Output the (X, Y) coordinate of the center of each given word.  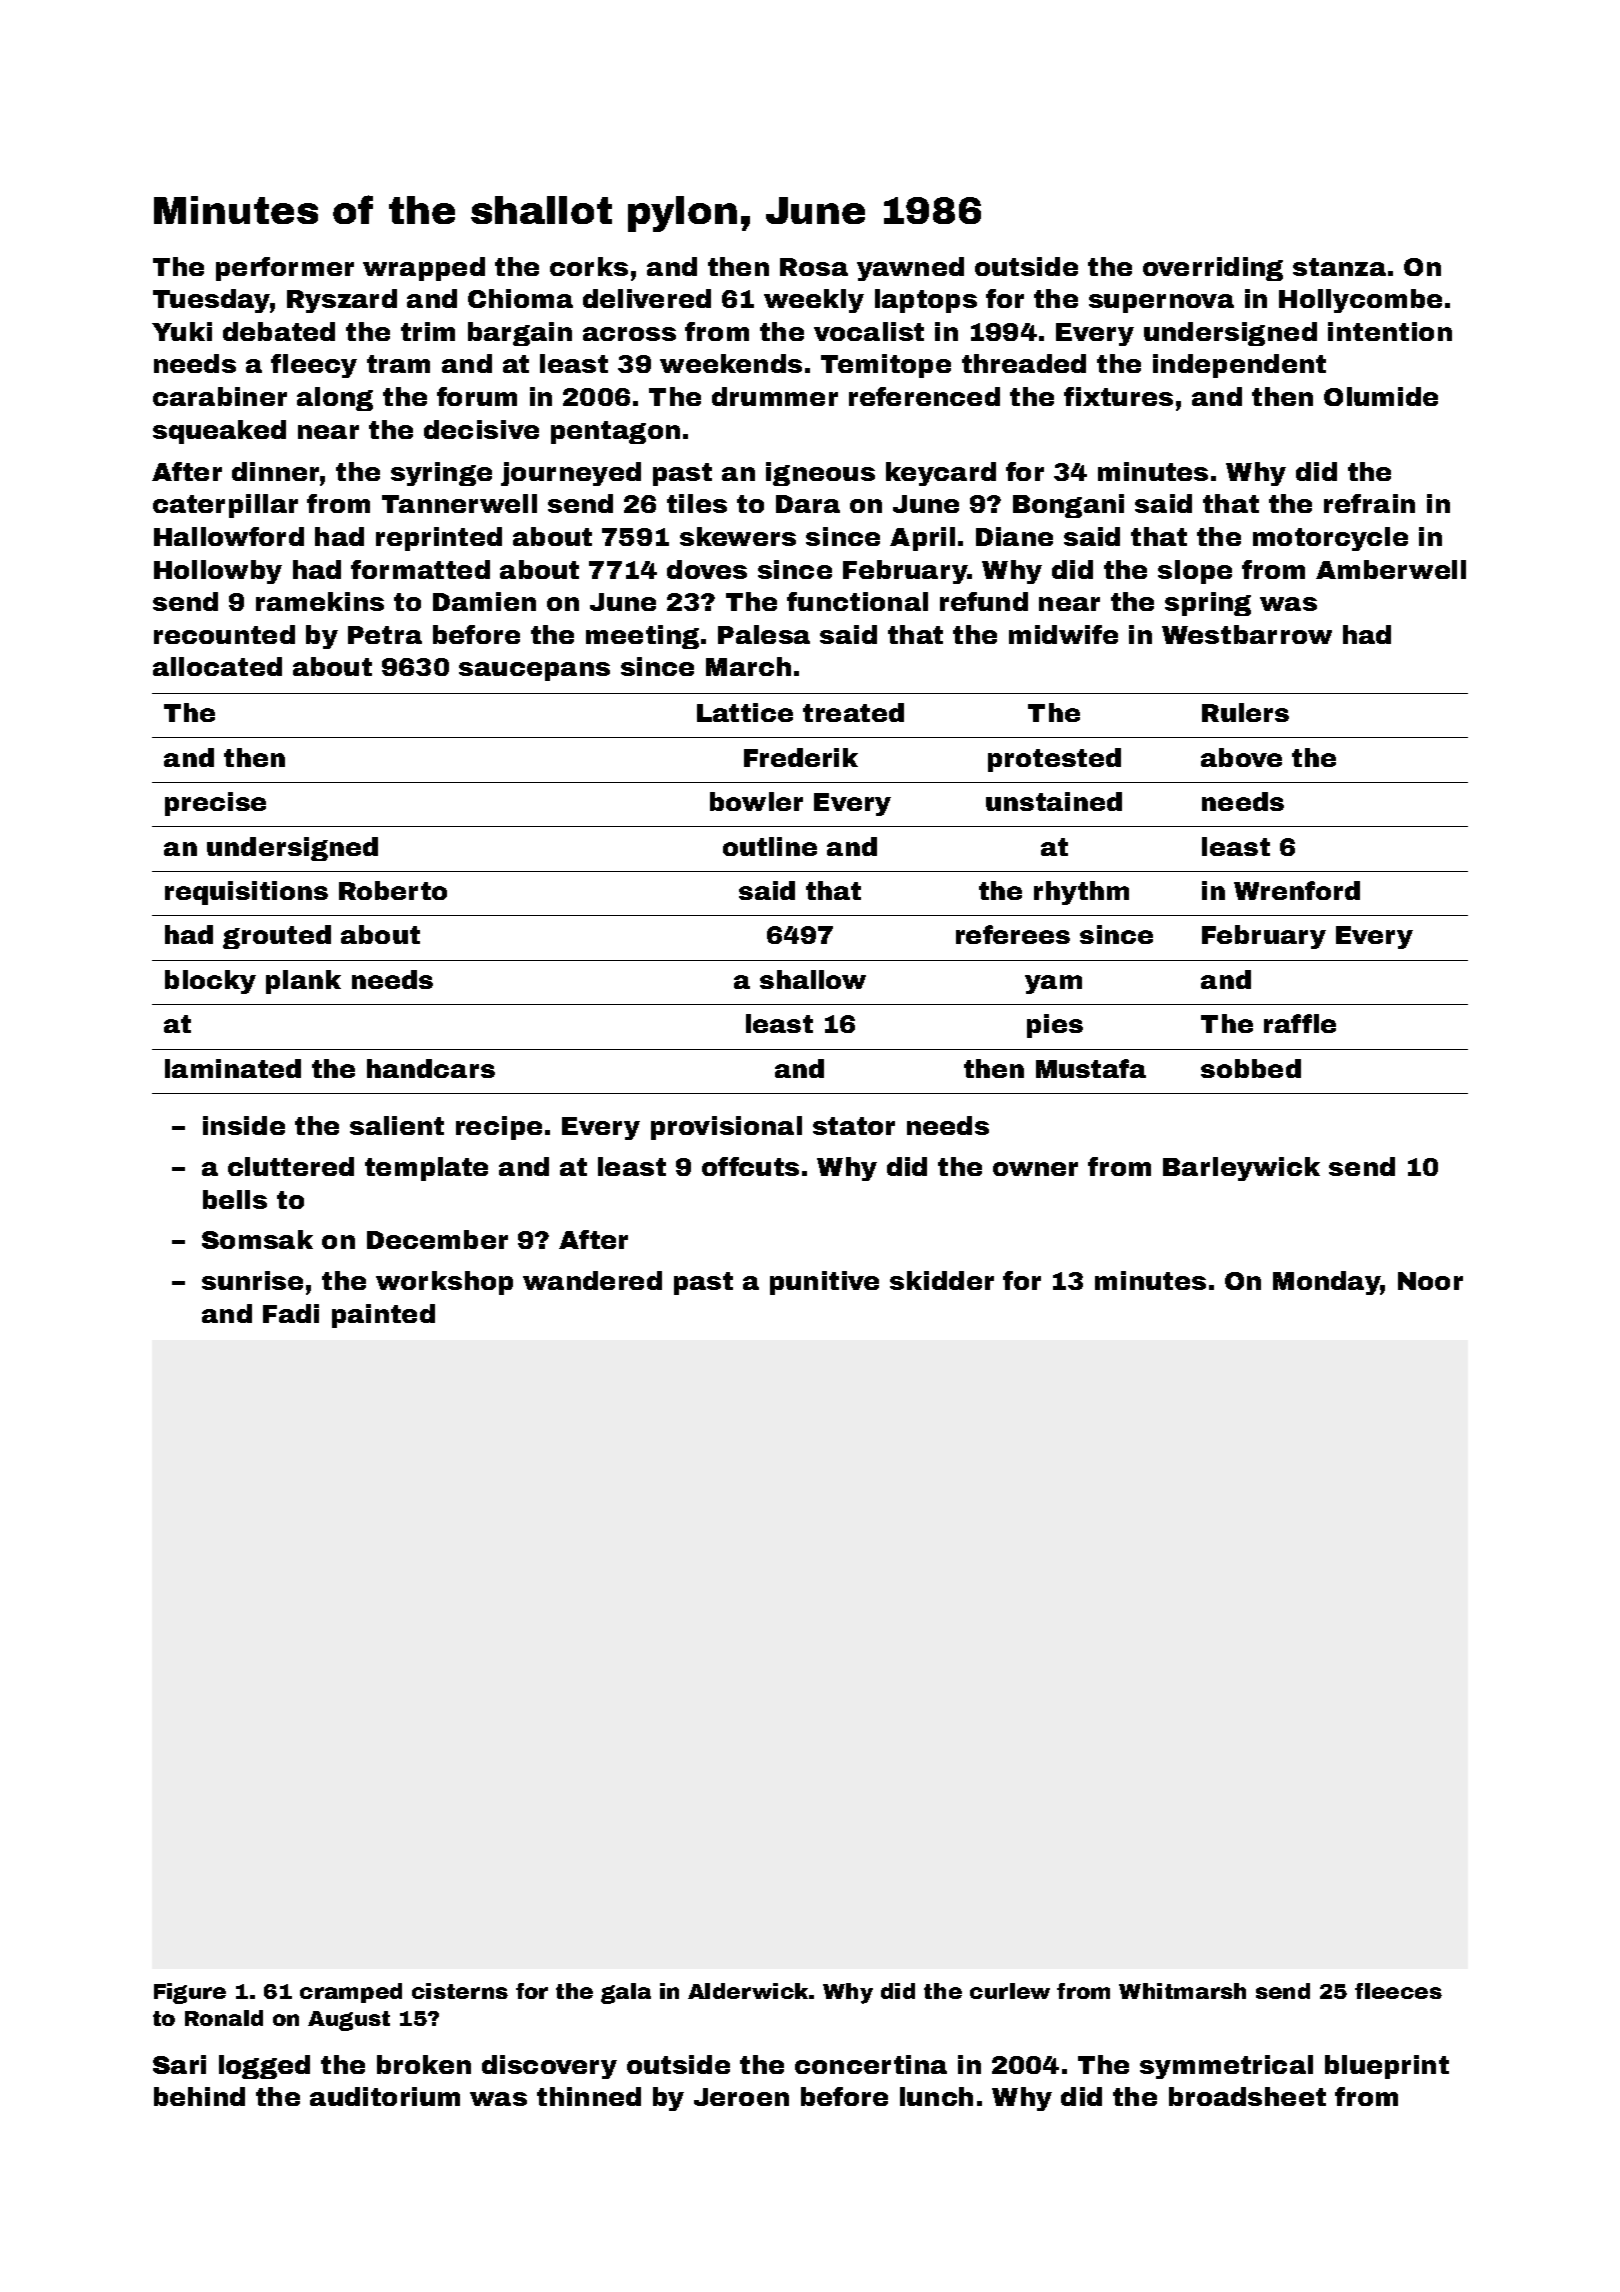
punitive (824, 1283)
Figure (190, 1993)
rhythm (1081, 893)
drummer (775, 396)
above (1241, 757)
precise (215, 804)
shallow (813, 979)
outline (770, 846)
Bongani (1068, 506)
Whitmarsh (1182, 1991)
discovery (549, 2067)
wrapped (424, 269)
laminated (233, 1068)
